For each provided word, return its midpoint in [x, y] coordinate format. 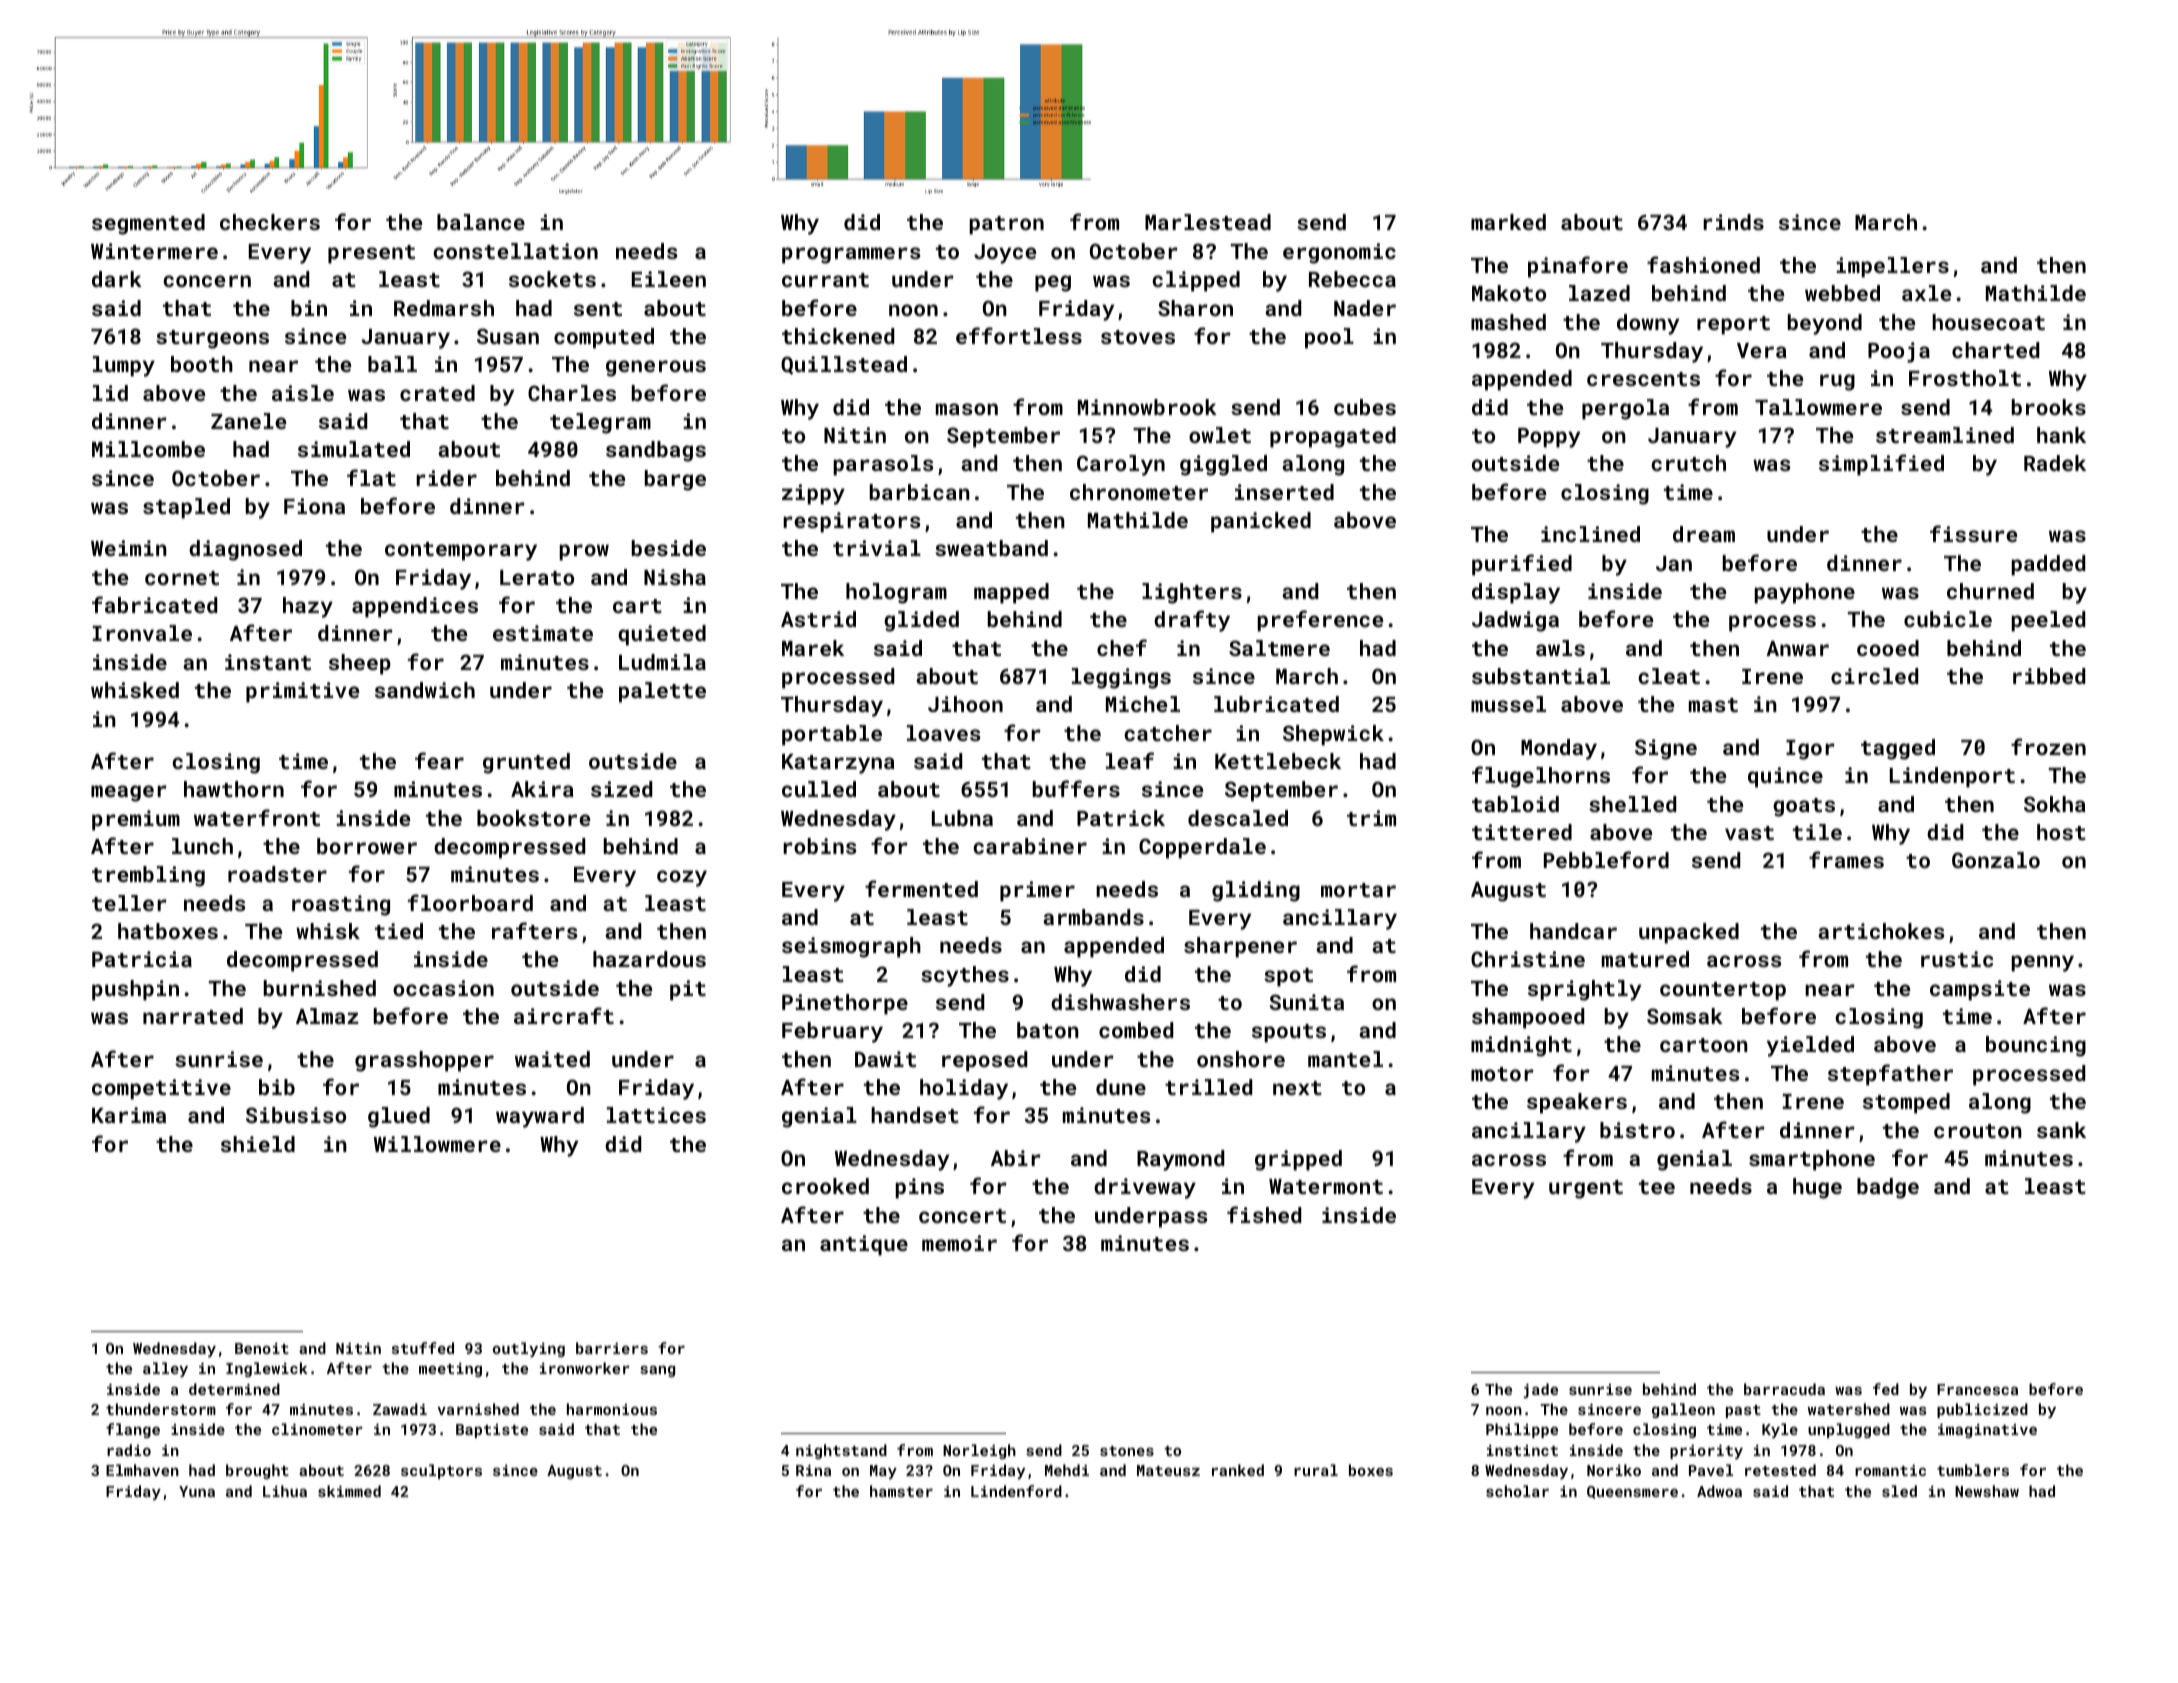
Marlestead [1208, 222]
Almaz [327, 1016]
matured [1645, 959]
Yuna [197, 1491]
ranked [1238, 1470]
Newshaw [1987, 1491]
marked [1508, 222]
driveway [1145, 1188]
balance [481, 222]
